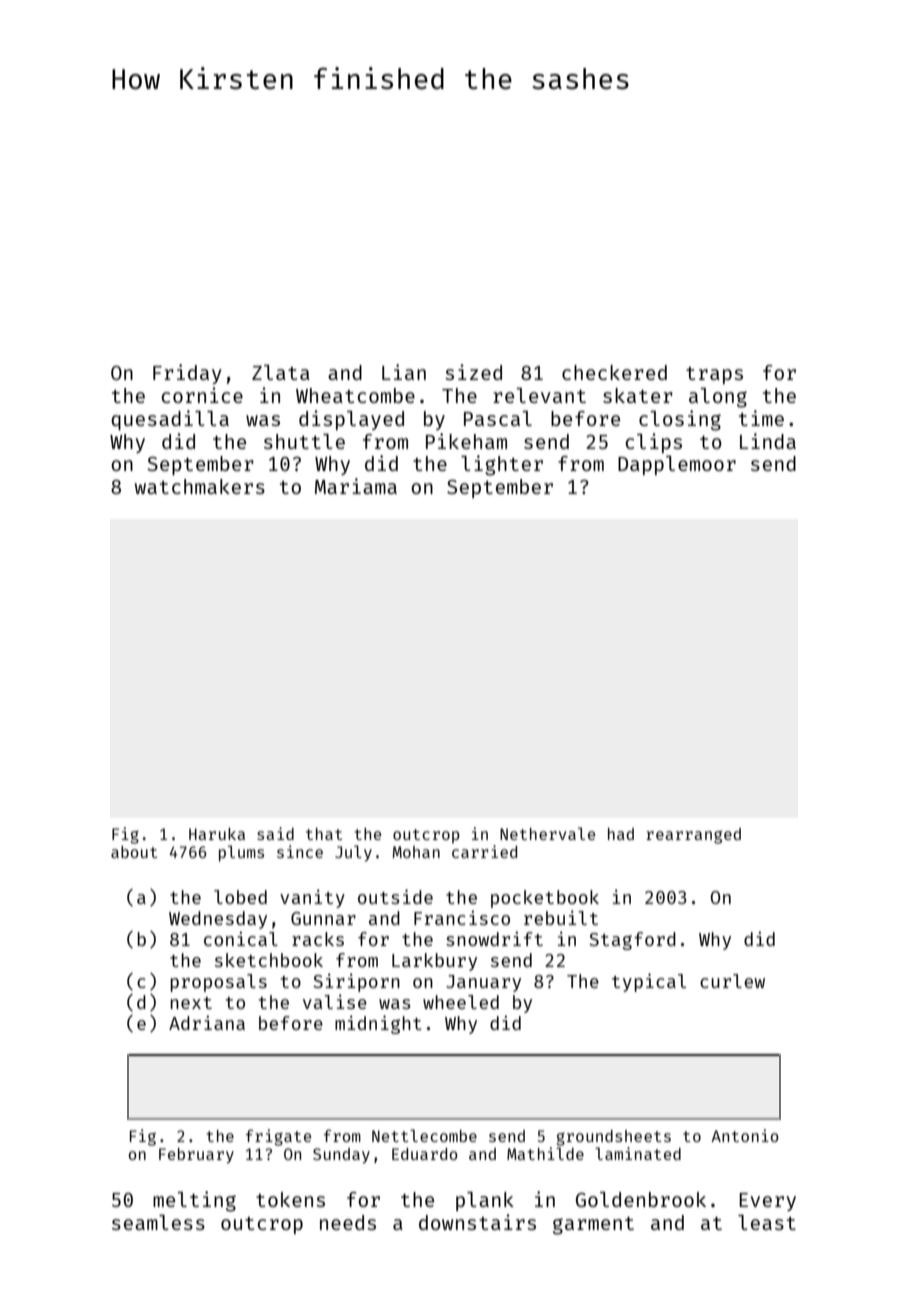 This page has width=908, height=1316. I want to click on Nethervale, so click(547, 833).
